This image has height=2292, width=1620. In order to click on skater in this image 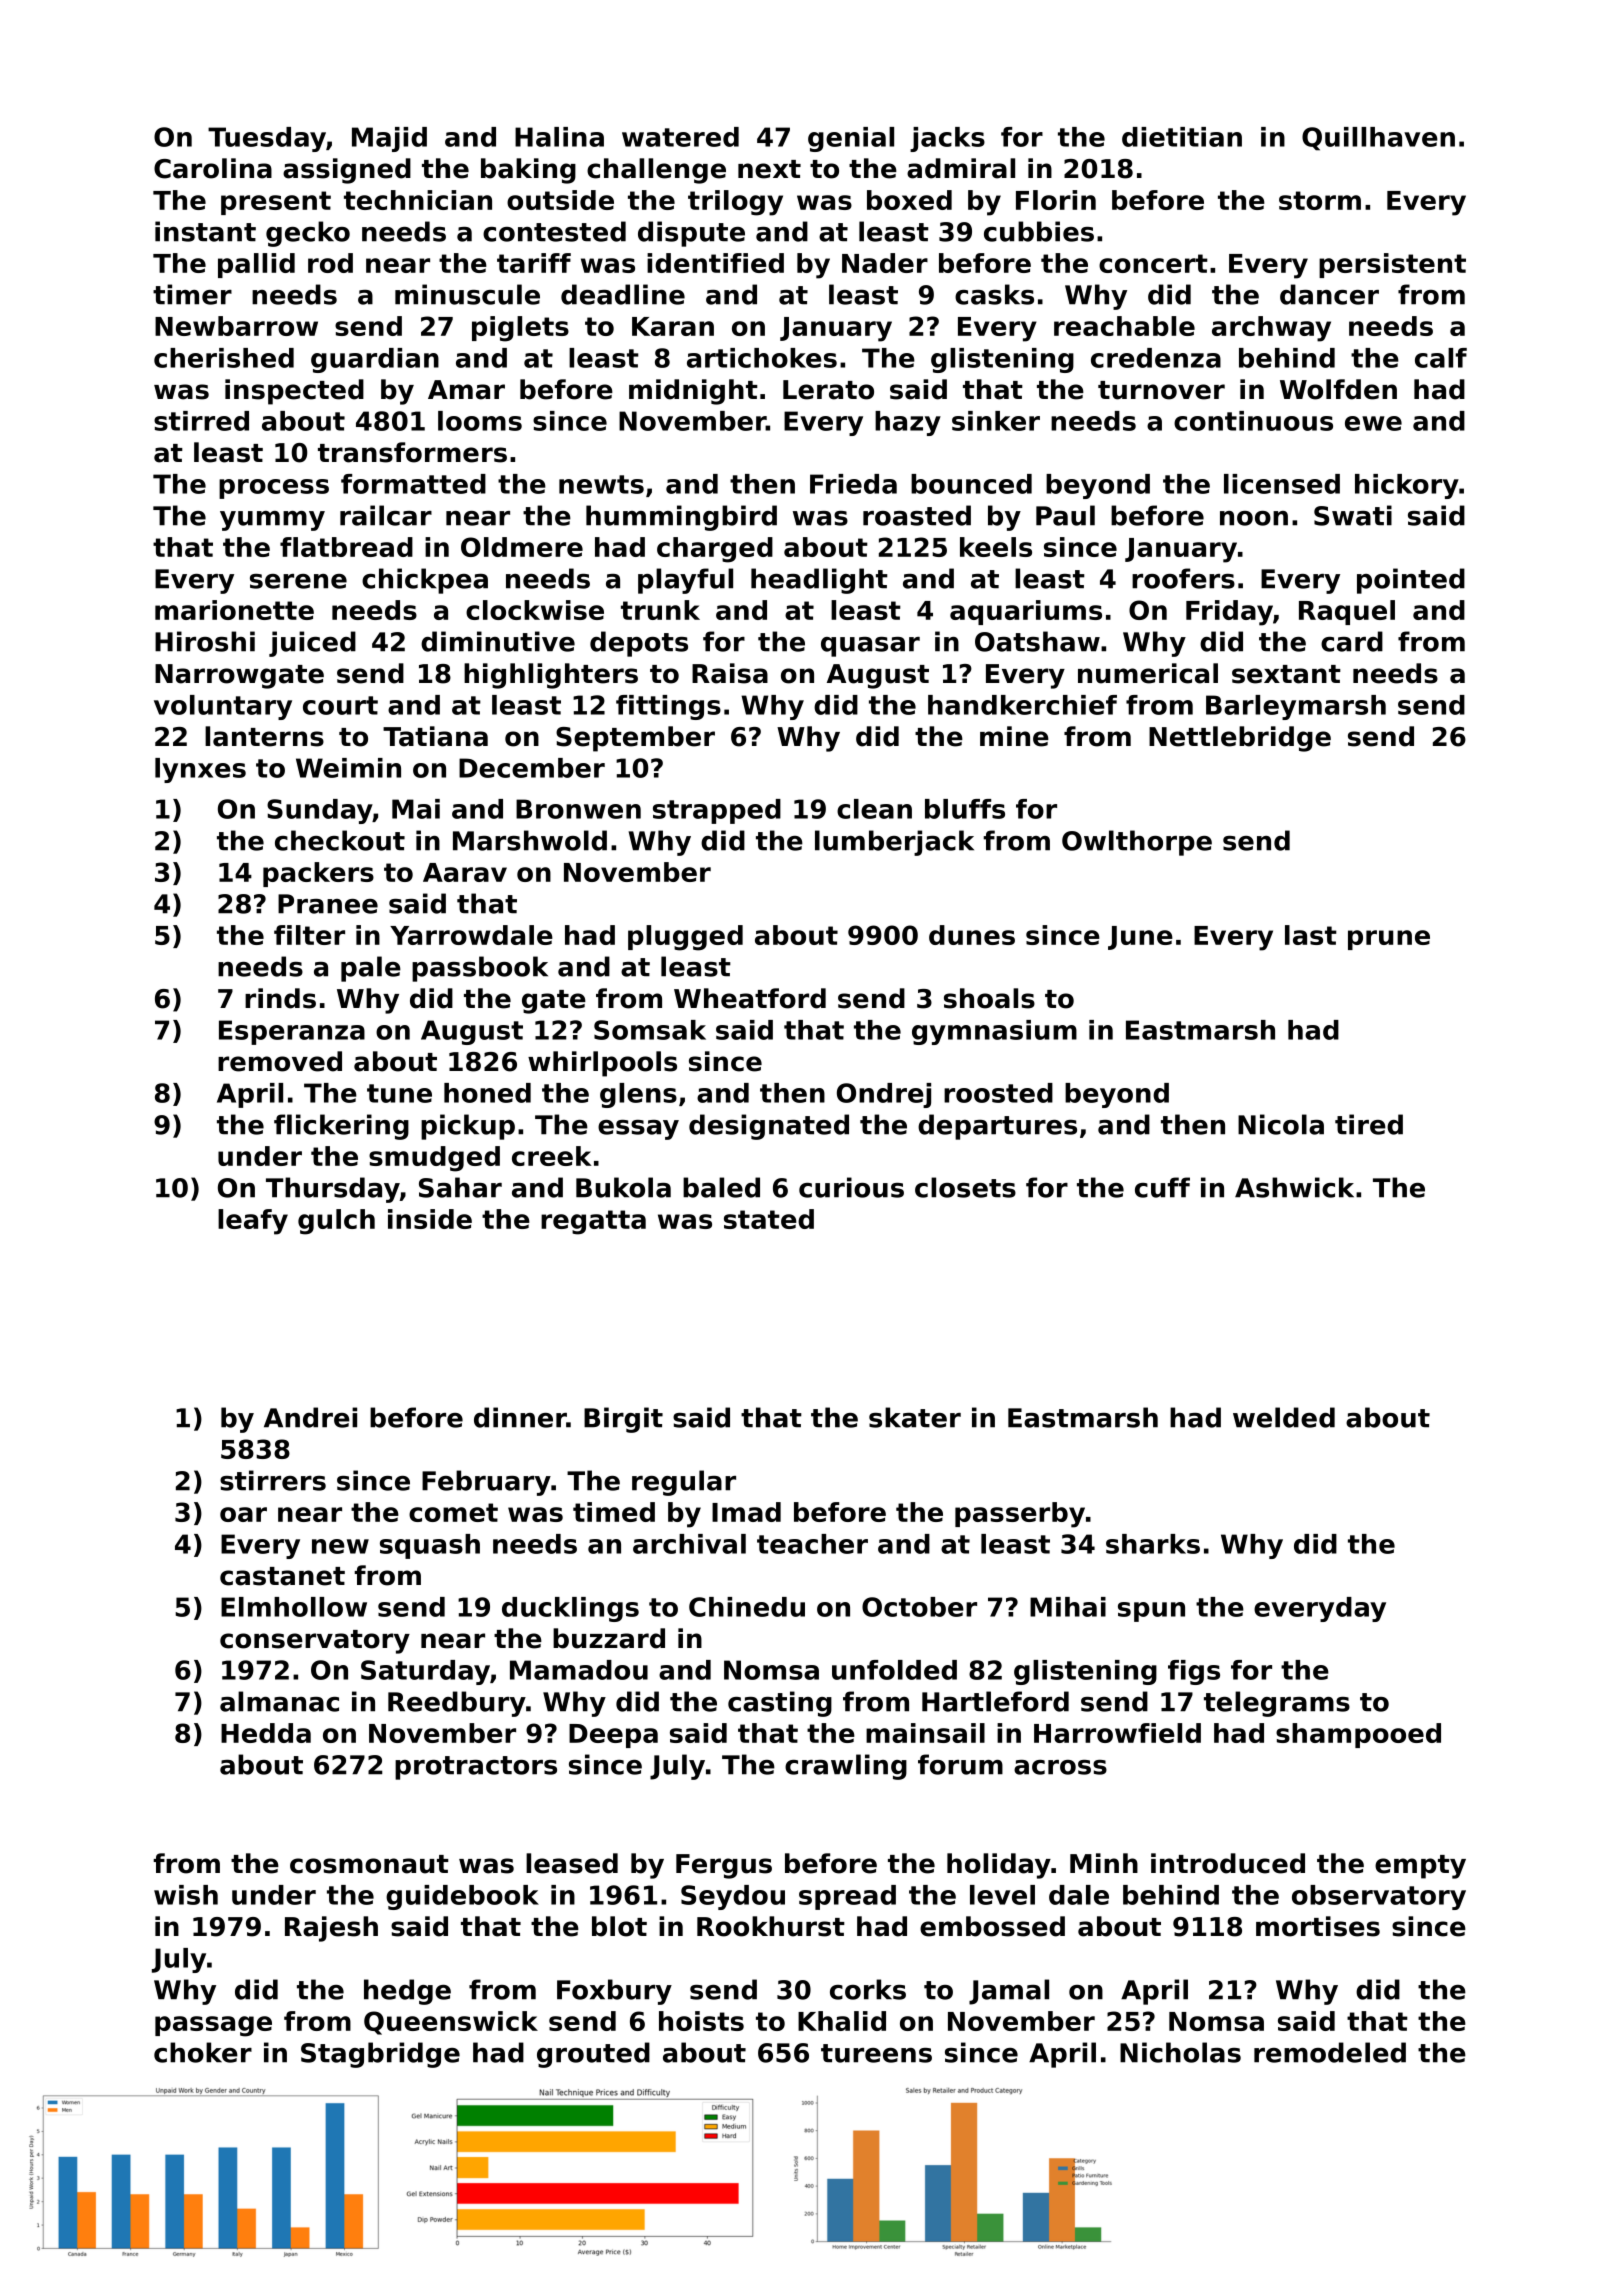, I will do `click(915, 1417)`.
